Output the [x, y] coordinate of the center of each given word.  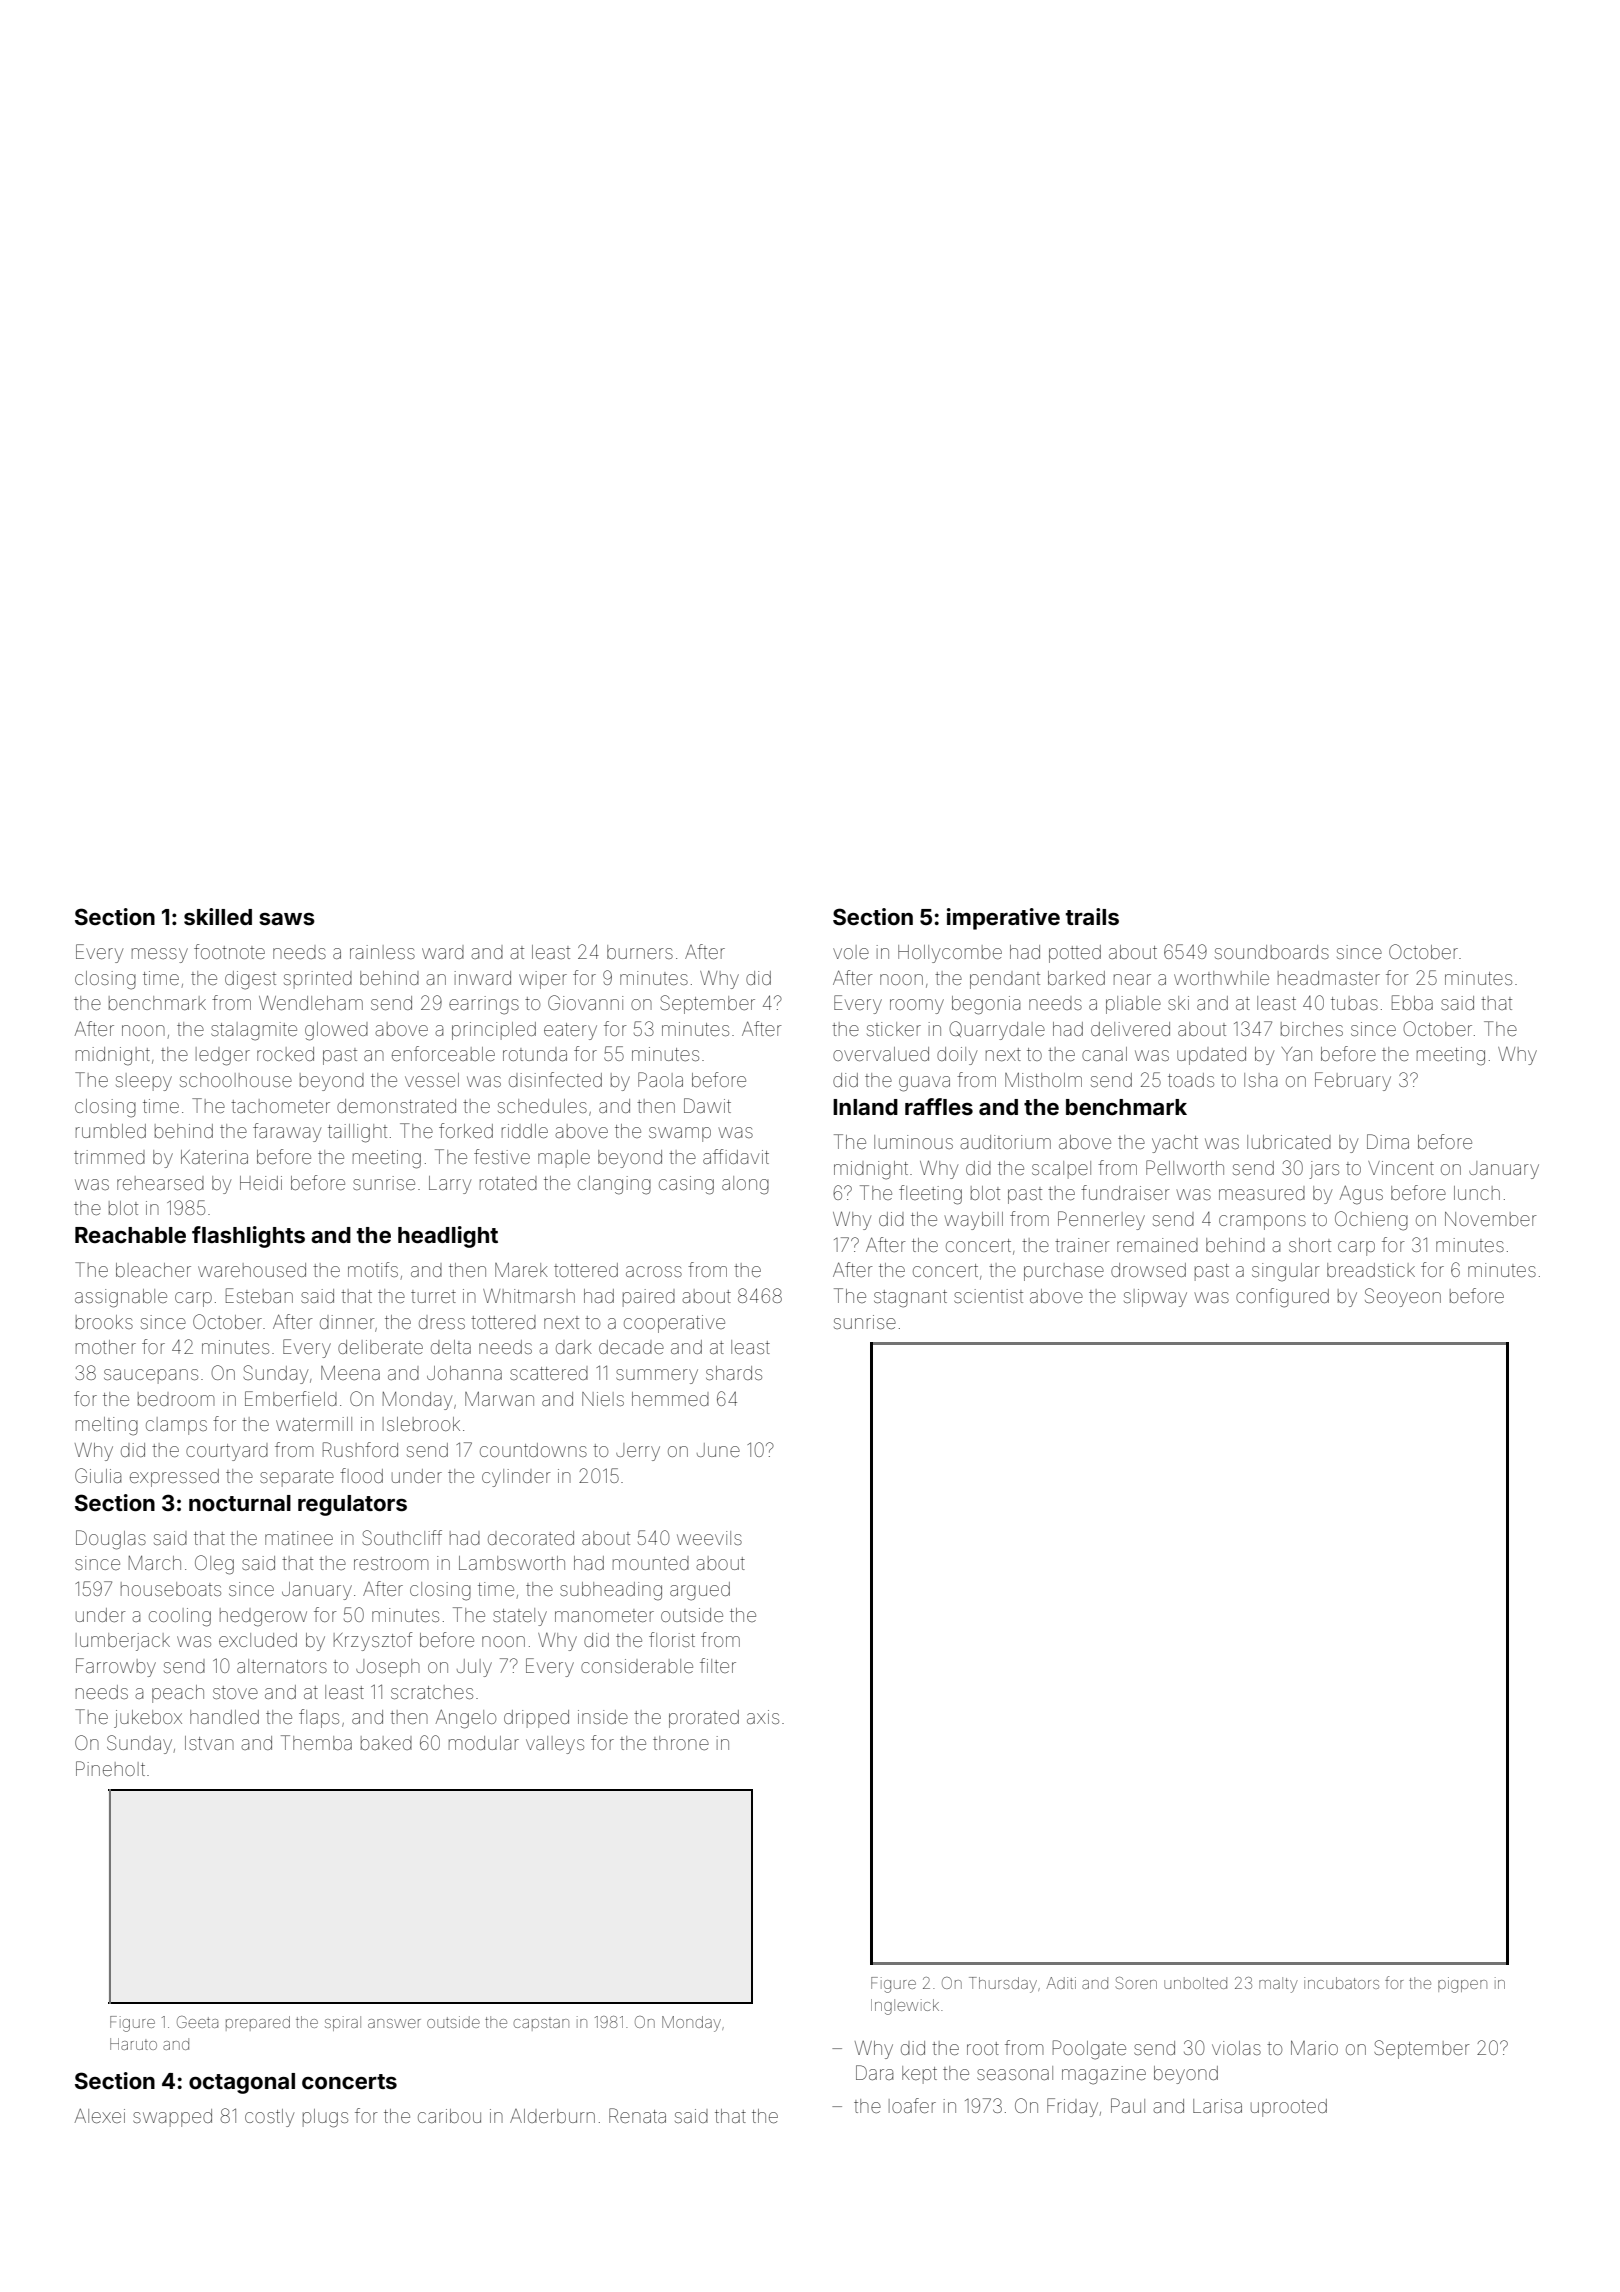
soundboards [1272, 952]
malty [1278, 1985]
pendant [1005, 980]
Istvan [209, 1743]
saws [287, 919]
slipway [1155, 1298]
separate [297, 1478]
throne [681, 1743]
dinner [347, 1322]
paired [649, 1298]
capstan [541, 2024]
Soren [1136, 1983]
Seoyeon [1403, 1297]
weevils [709, 1538]
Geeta [197, 2022]
